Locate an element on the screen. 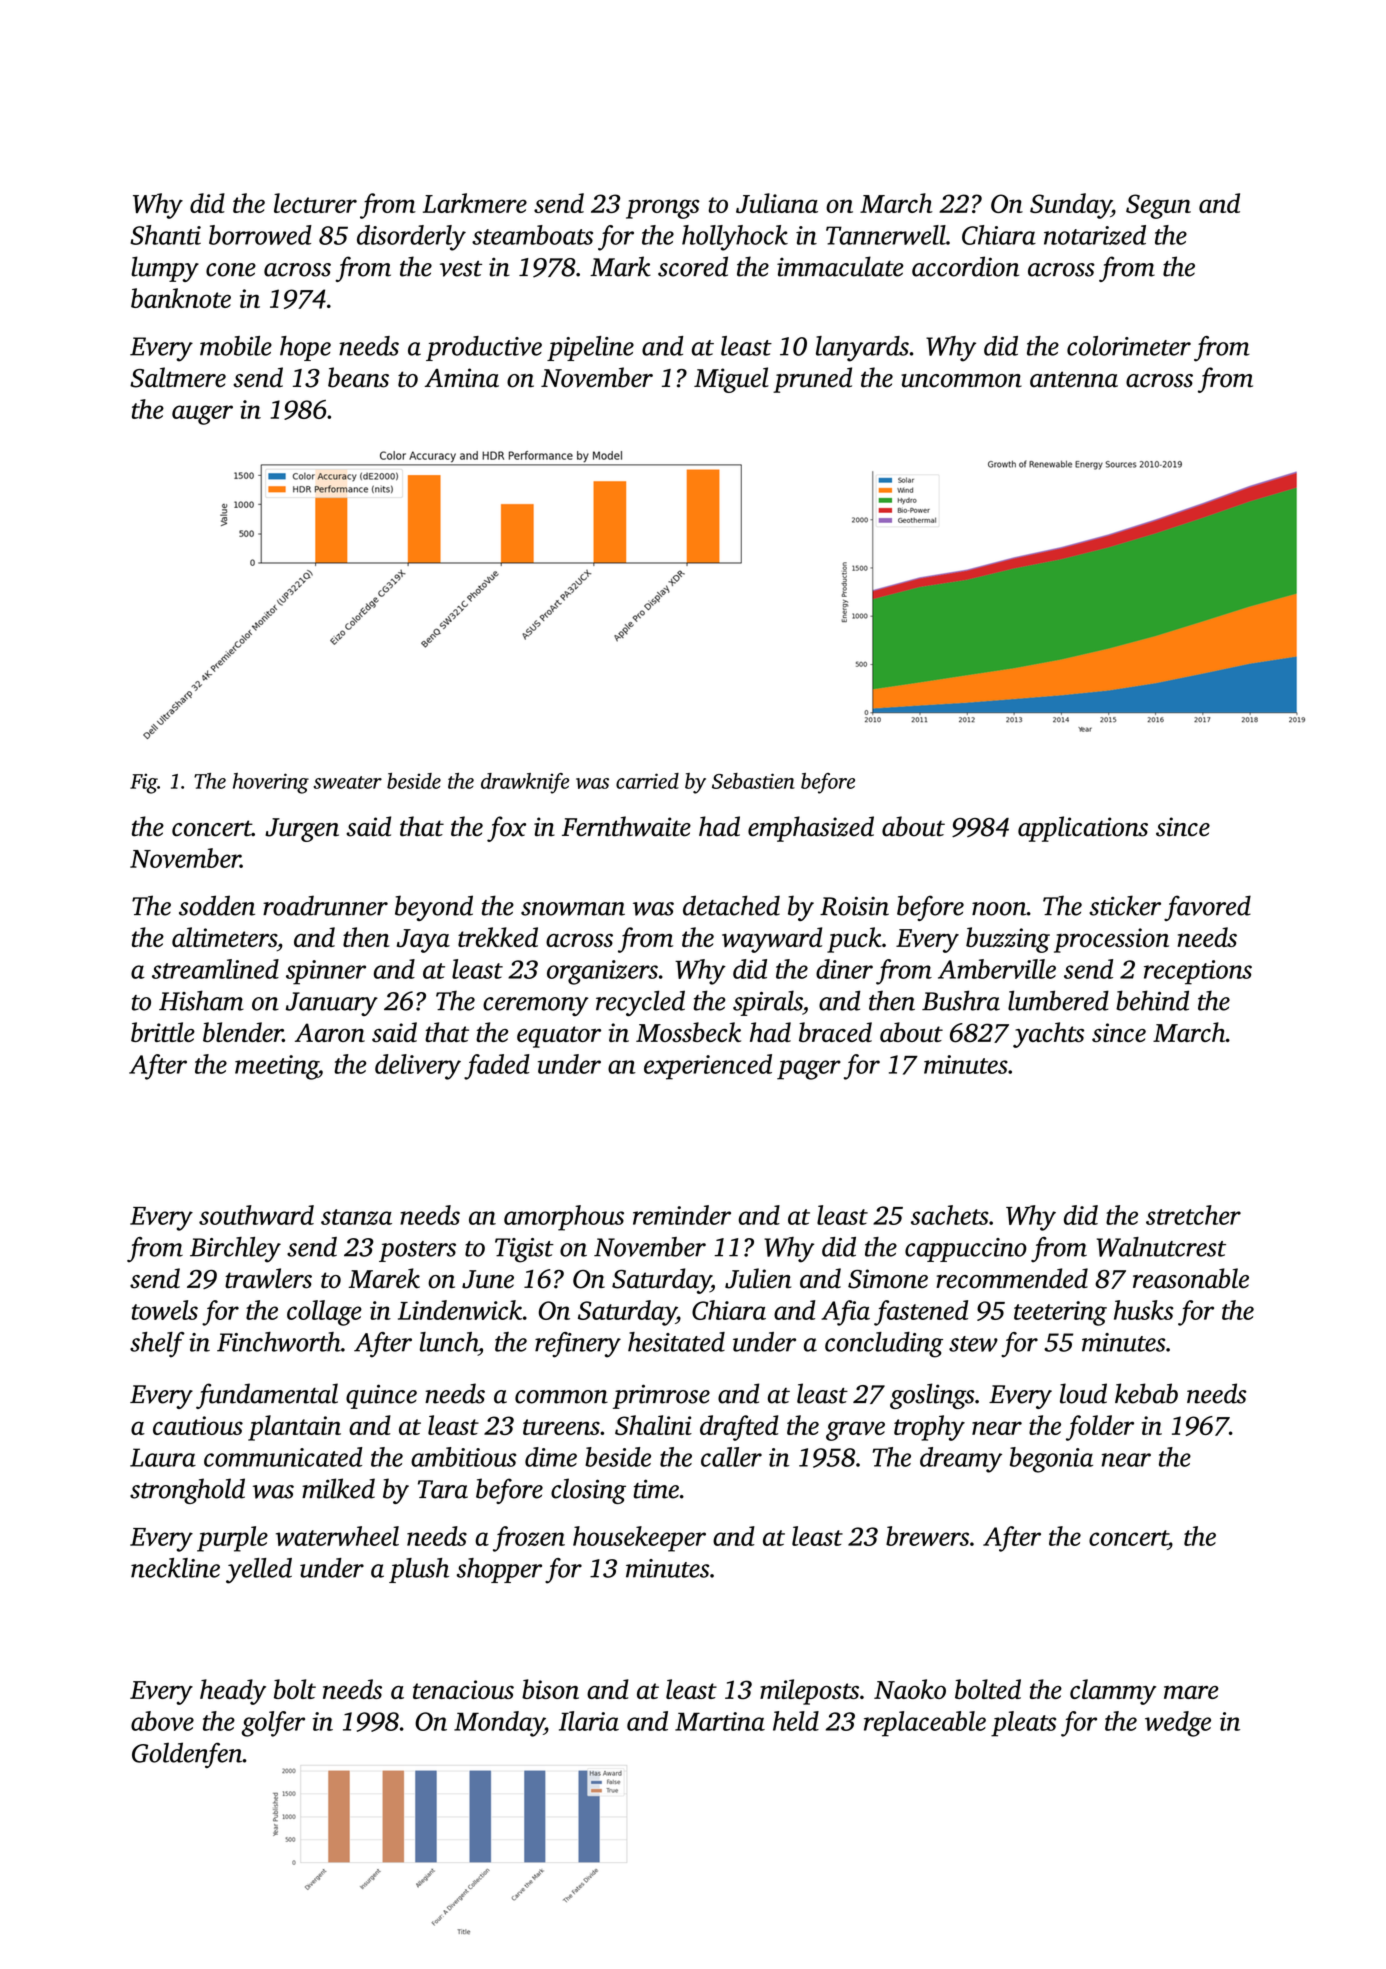 The image size is (1386, 1969). vest is located at coordinates (461, 269).
